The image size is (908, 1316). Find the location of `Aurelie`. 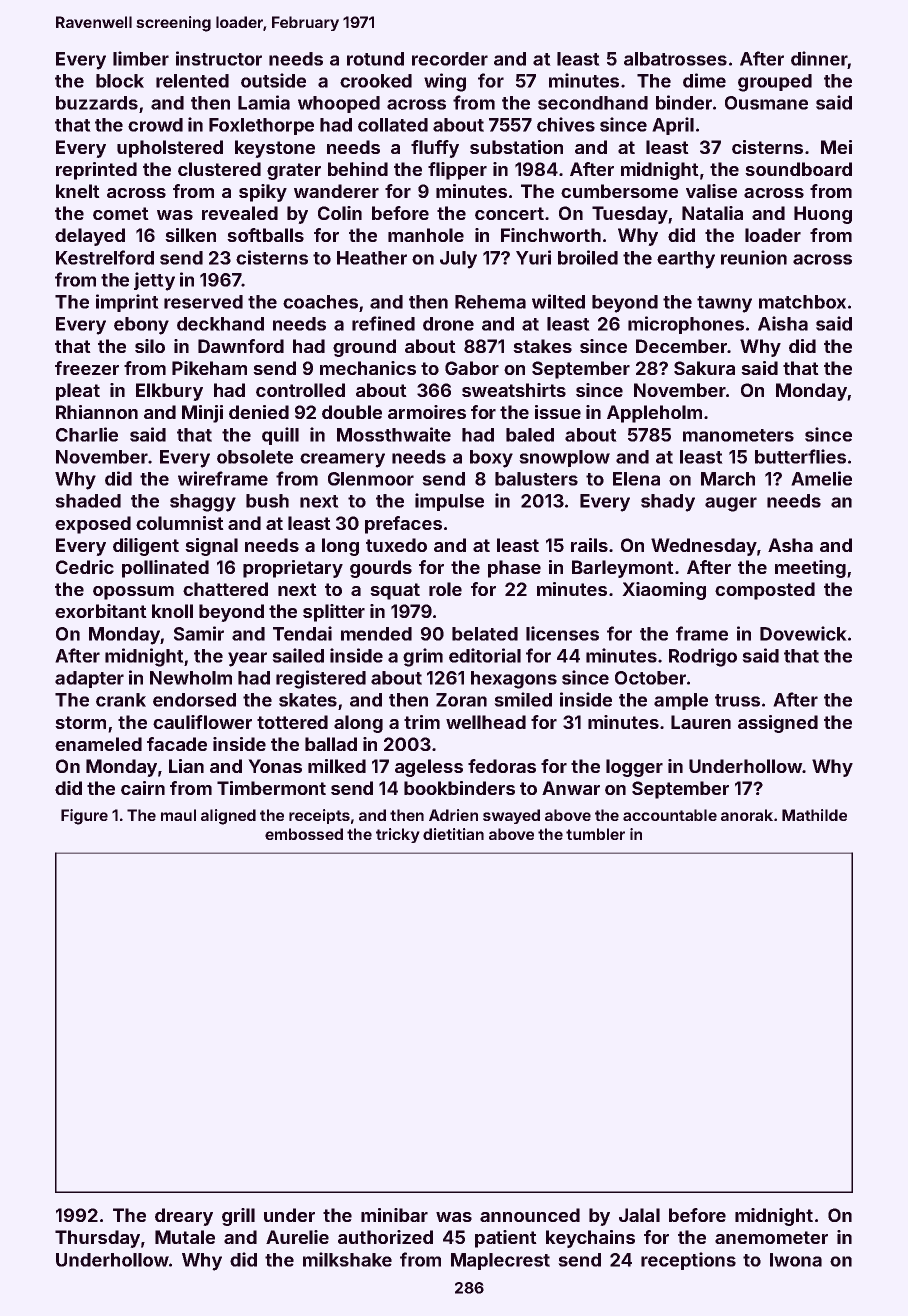

Aurelie is located at coordinates (297, 1237).
